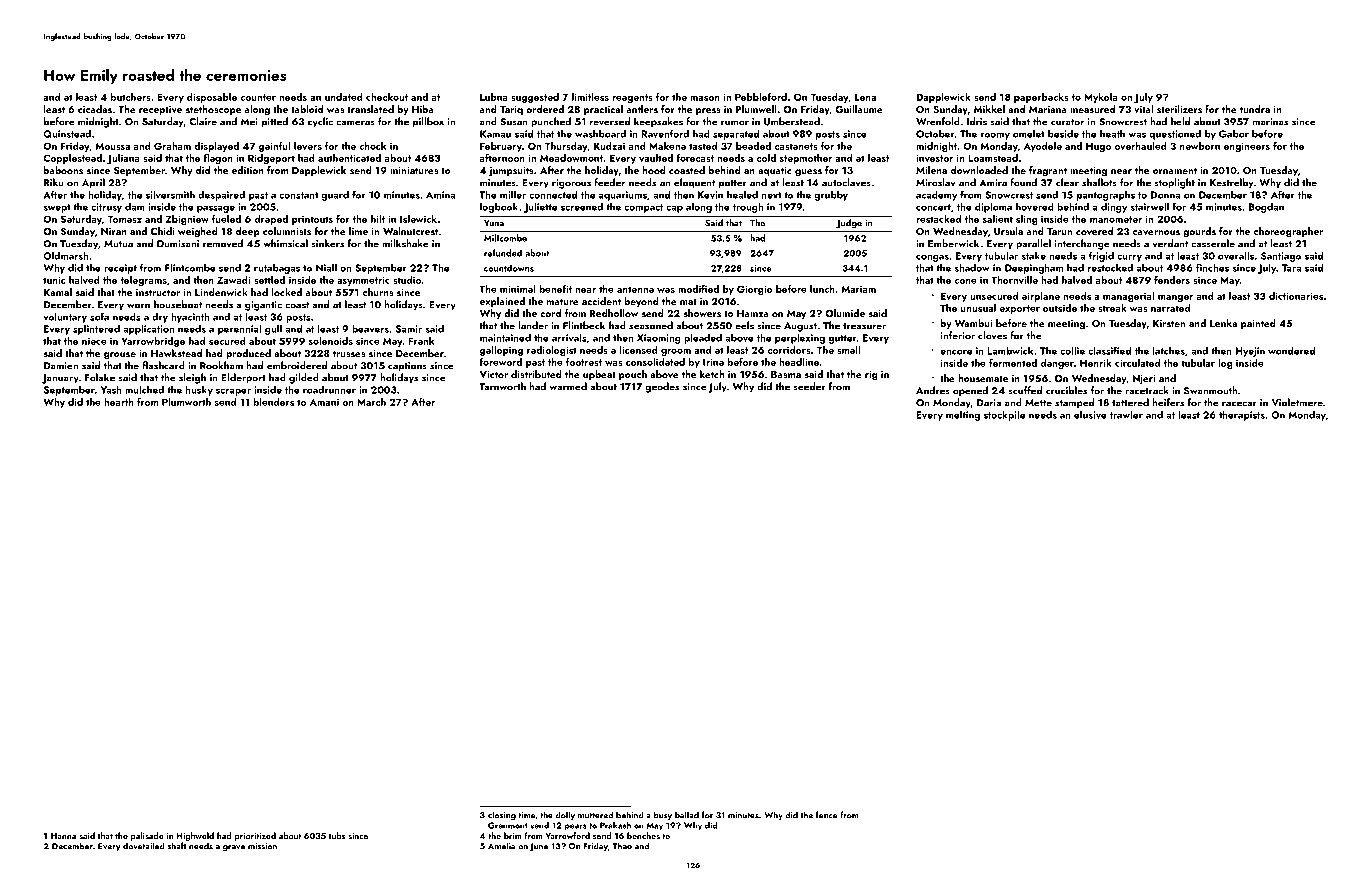  I want to click on geodes, so click(662, 387).
